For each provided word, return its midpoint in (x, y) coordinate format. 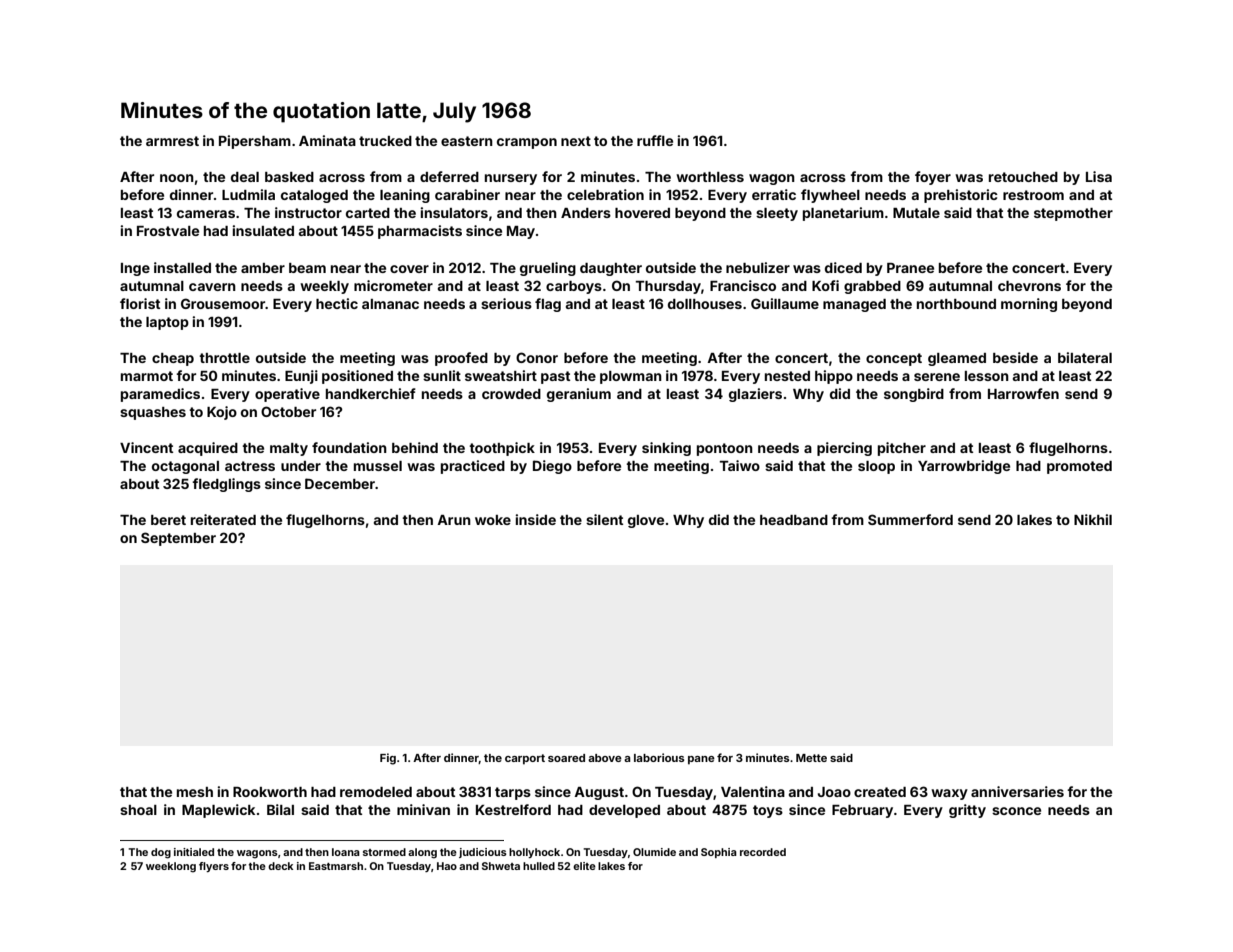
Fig (388, 759)
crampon (527, 143)
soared (566, 758)
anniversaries (1017, 791)
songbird (914, 395)
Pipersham (255, 142)
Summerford (910, 519)
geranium (579, 395)
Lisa (1099, 176)
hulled (539, 866)
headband (794, 520)
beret (168, 520)
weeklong (171, 867)
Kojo (222, 413)
